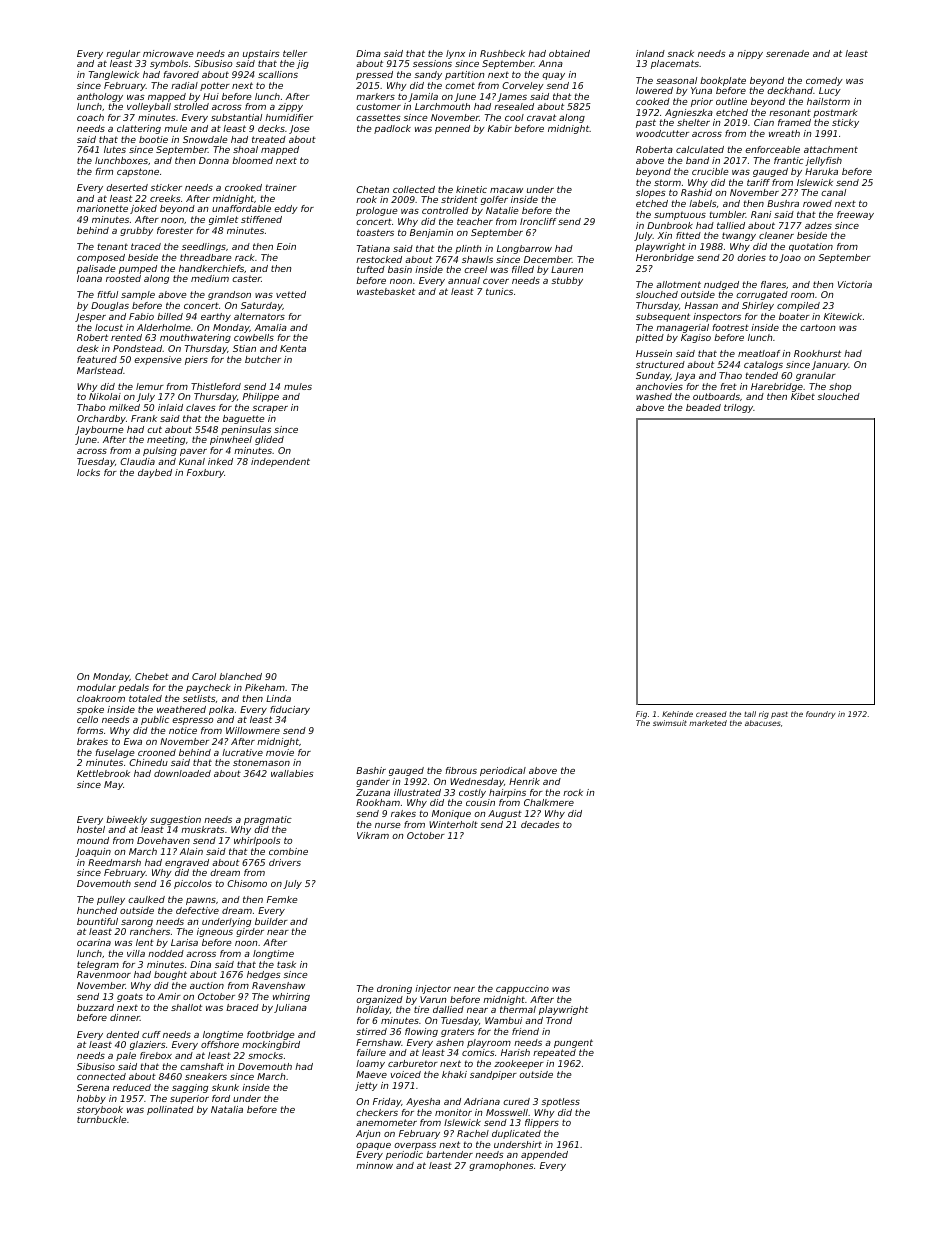 Image resolution: width=952 pixels, height=1233 pixels. What do you see at coordinates (423, 1102) in the screenshot?
I see `Ayesha` at bounding box center [423, 1102].
